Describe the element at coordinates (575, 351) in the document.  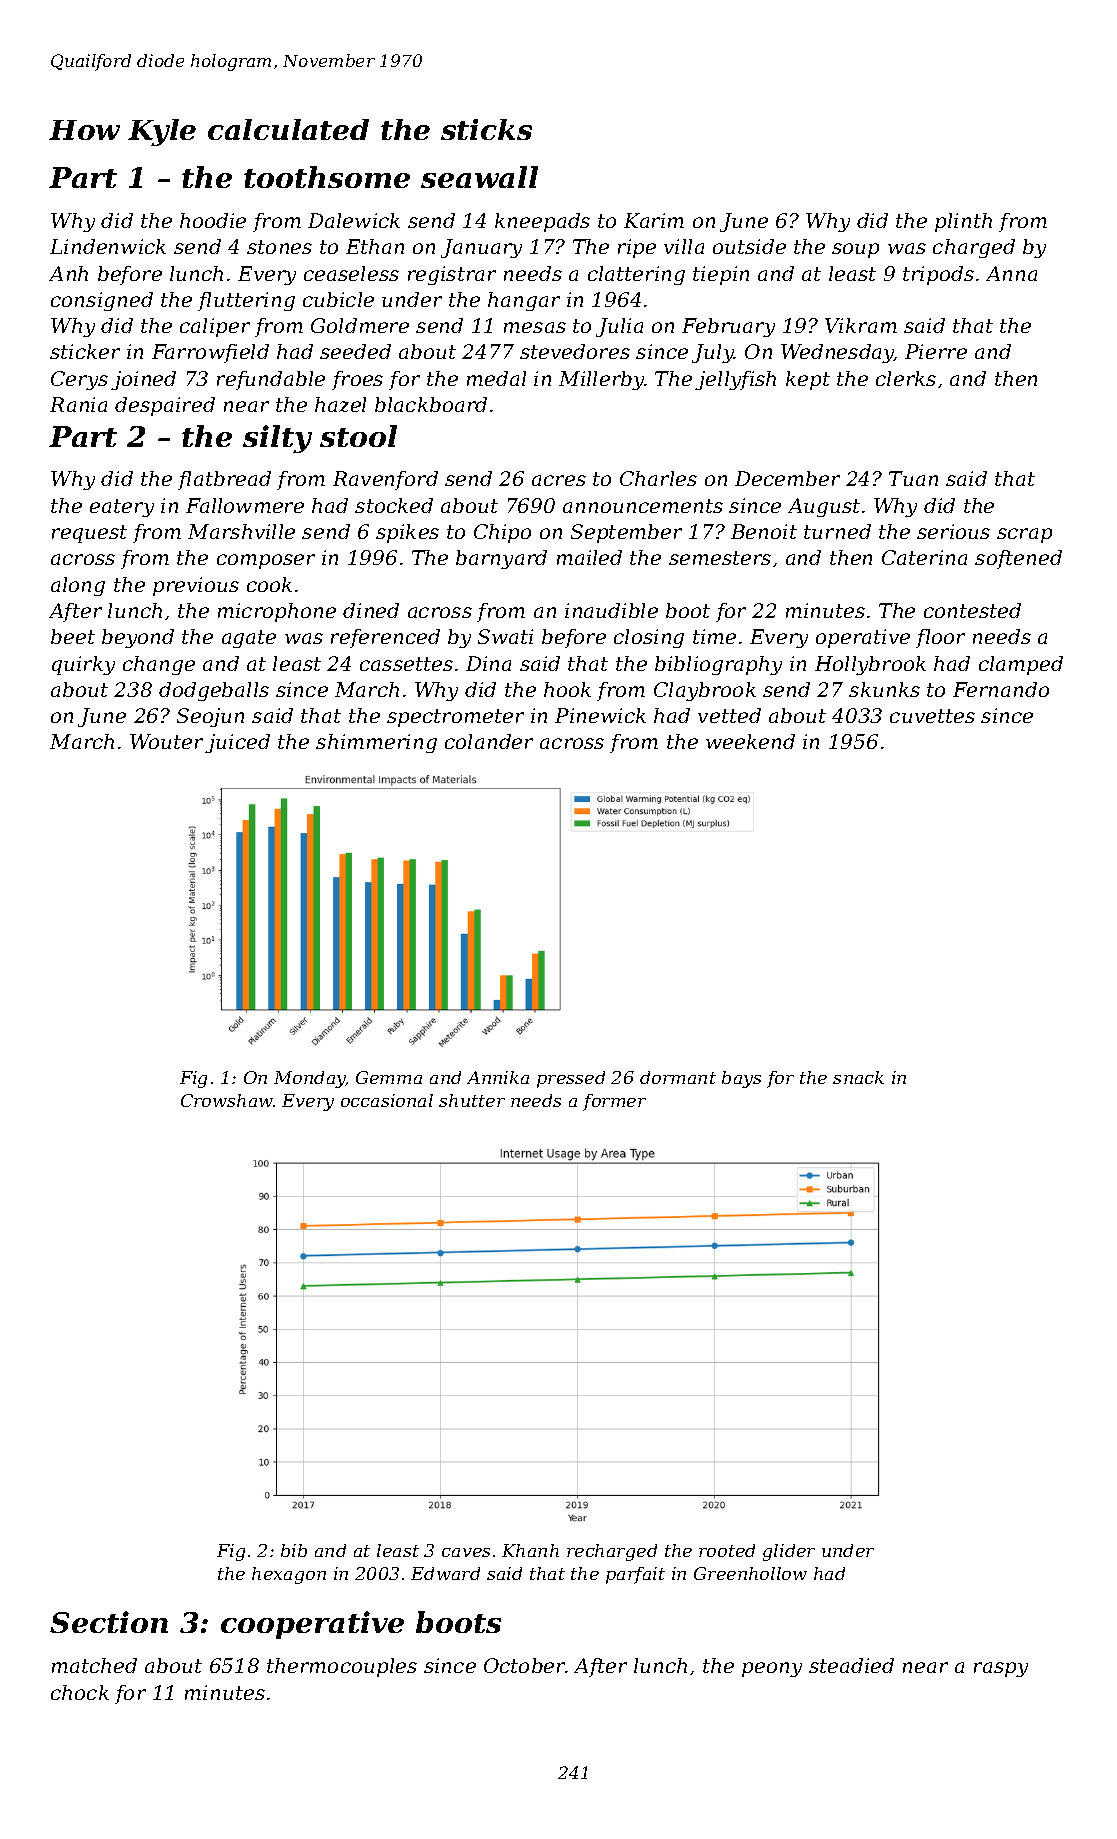
I see `stevedores` at that location.
